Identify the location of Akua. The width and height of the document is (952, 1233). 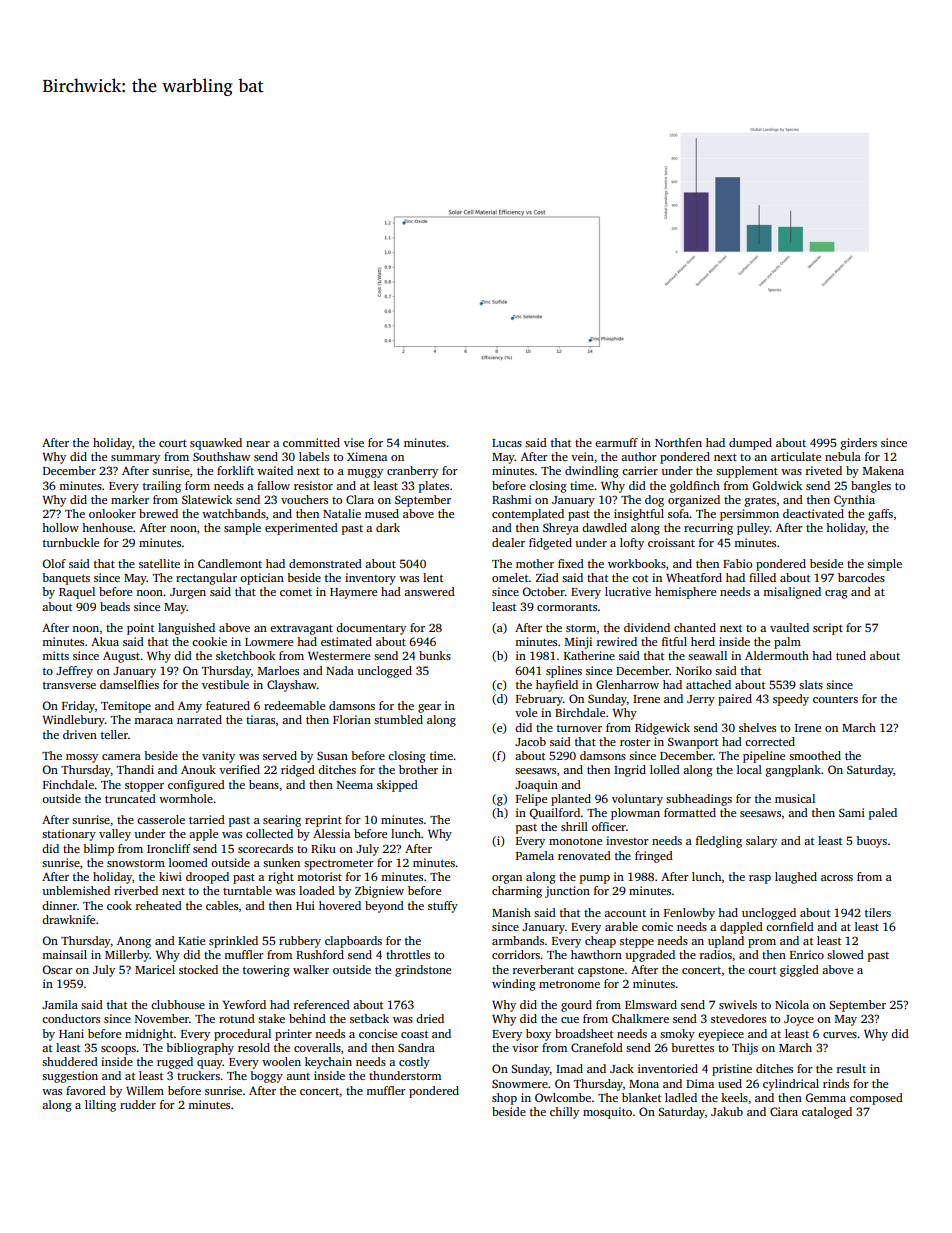
(105, 641).
